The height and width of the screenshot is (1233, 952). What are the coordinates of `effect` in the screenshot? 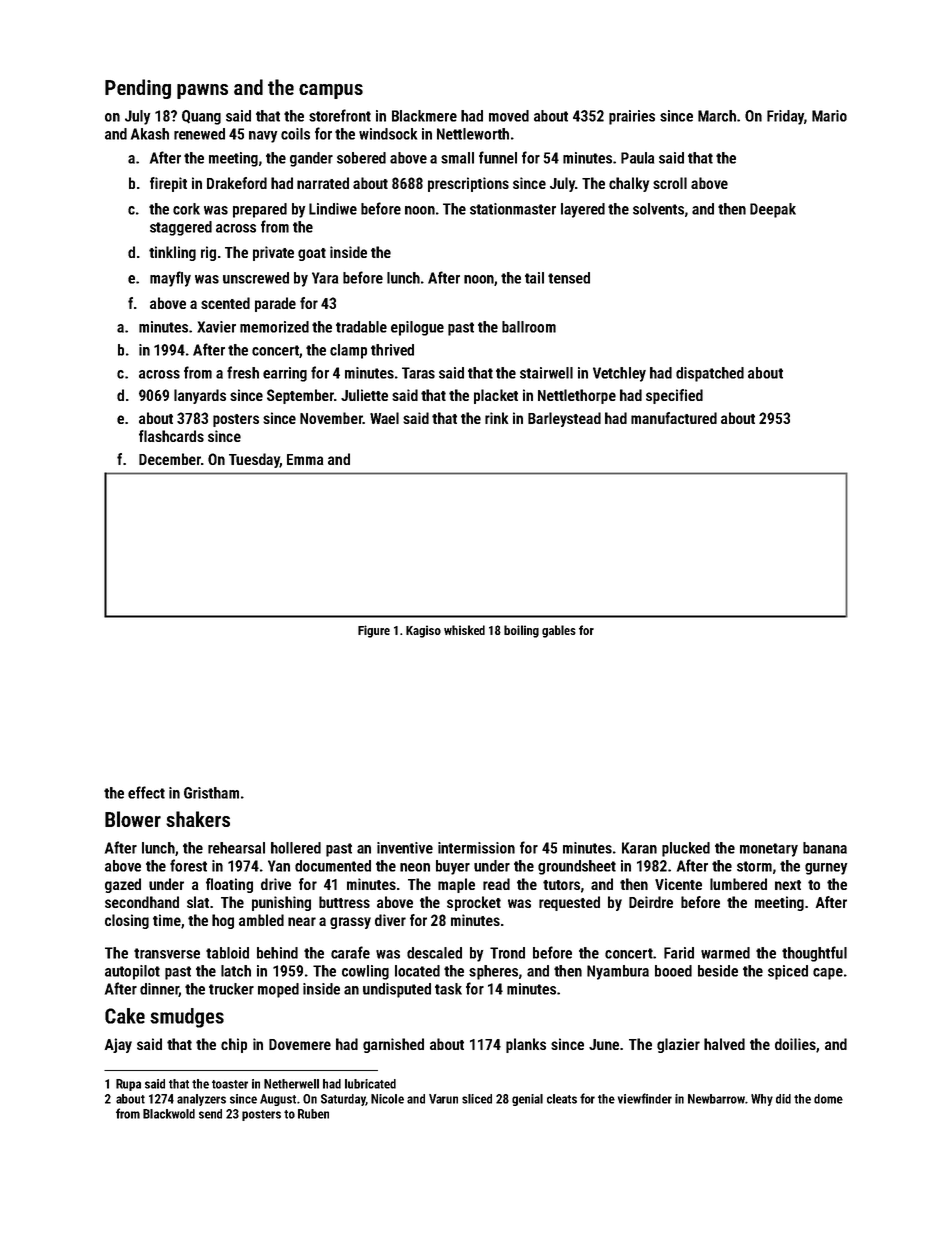 It's located at (146, 792).
